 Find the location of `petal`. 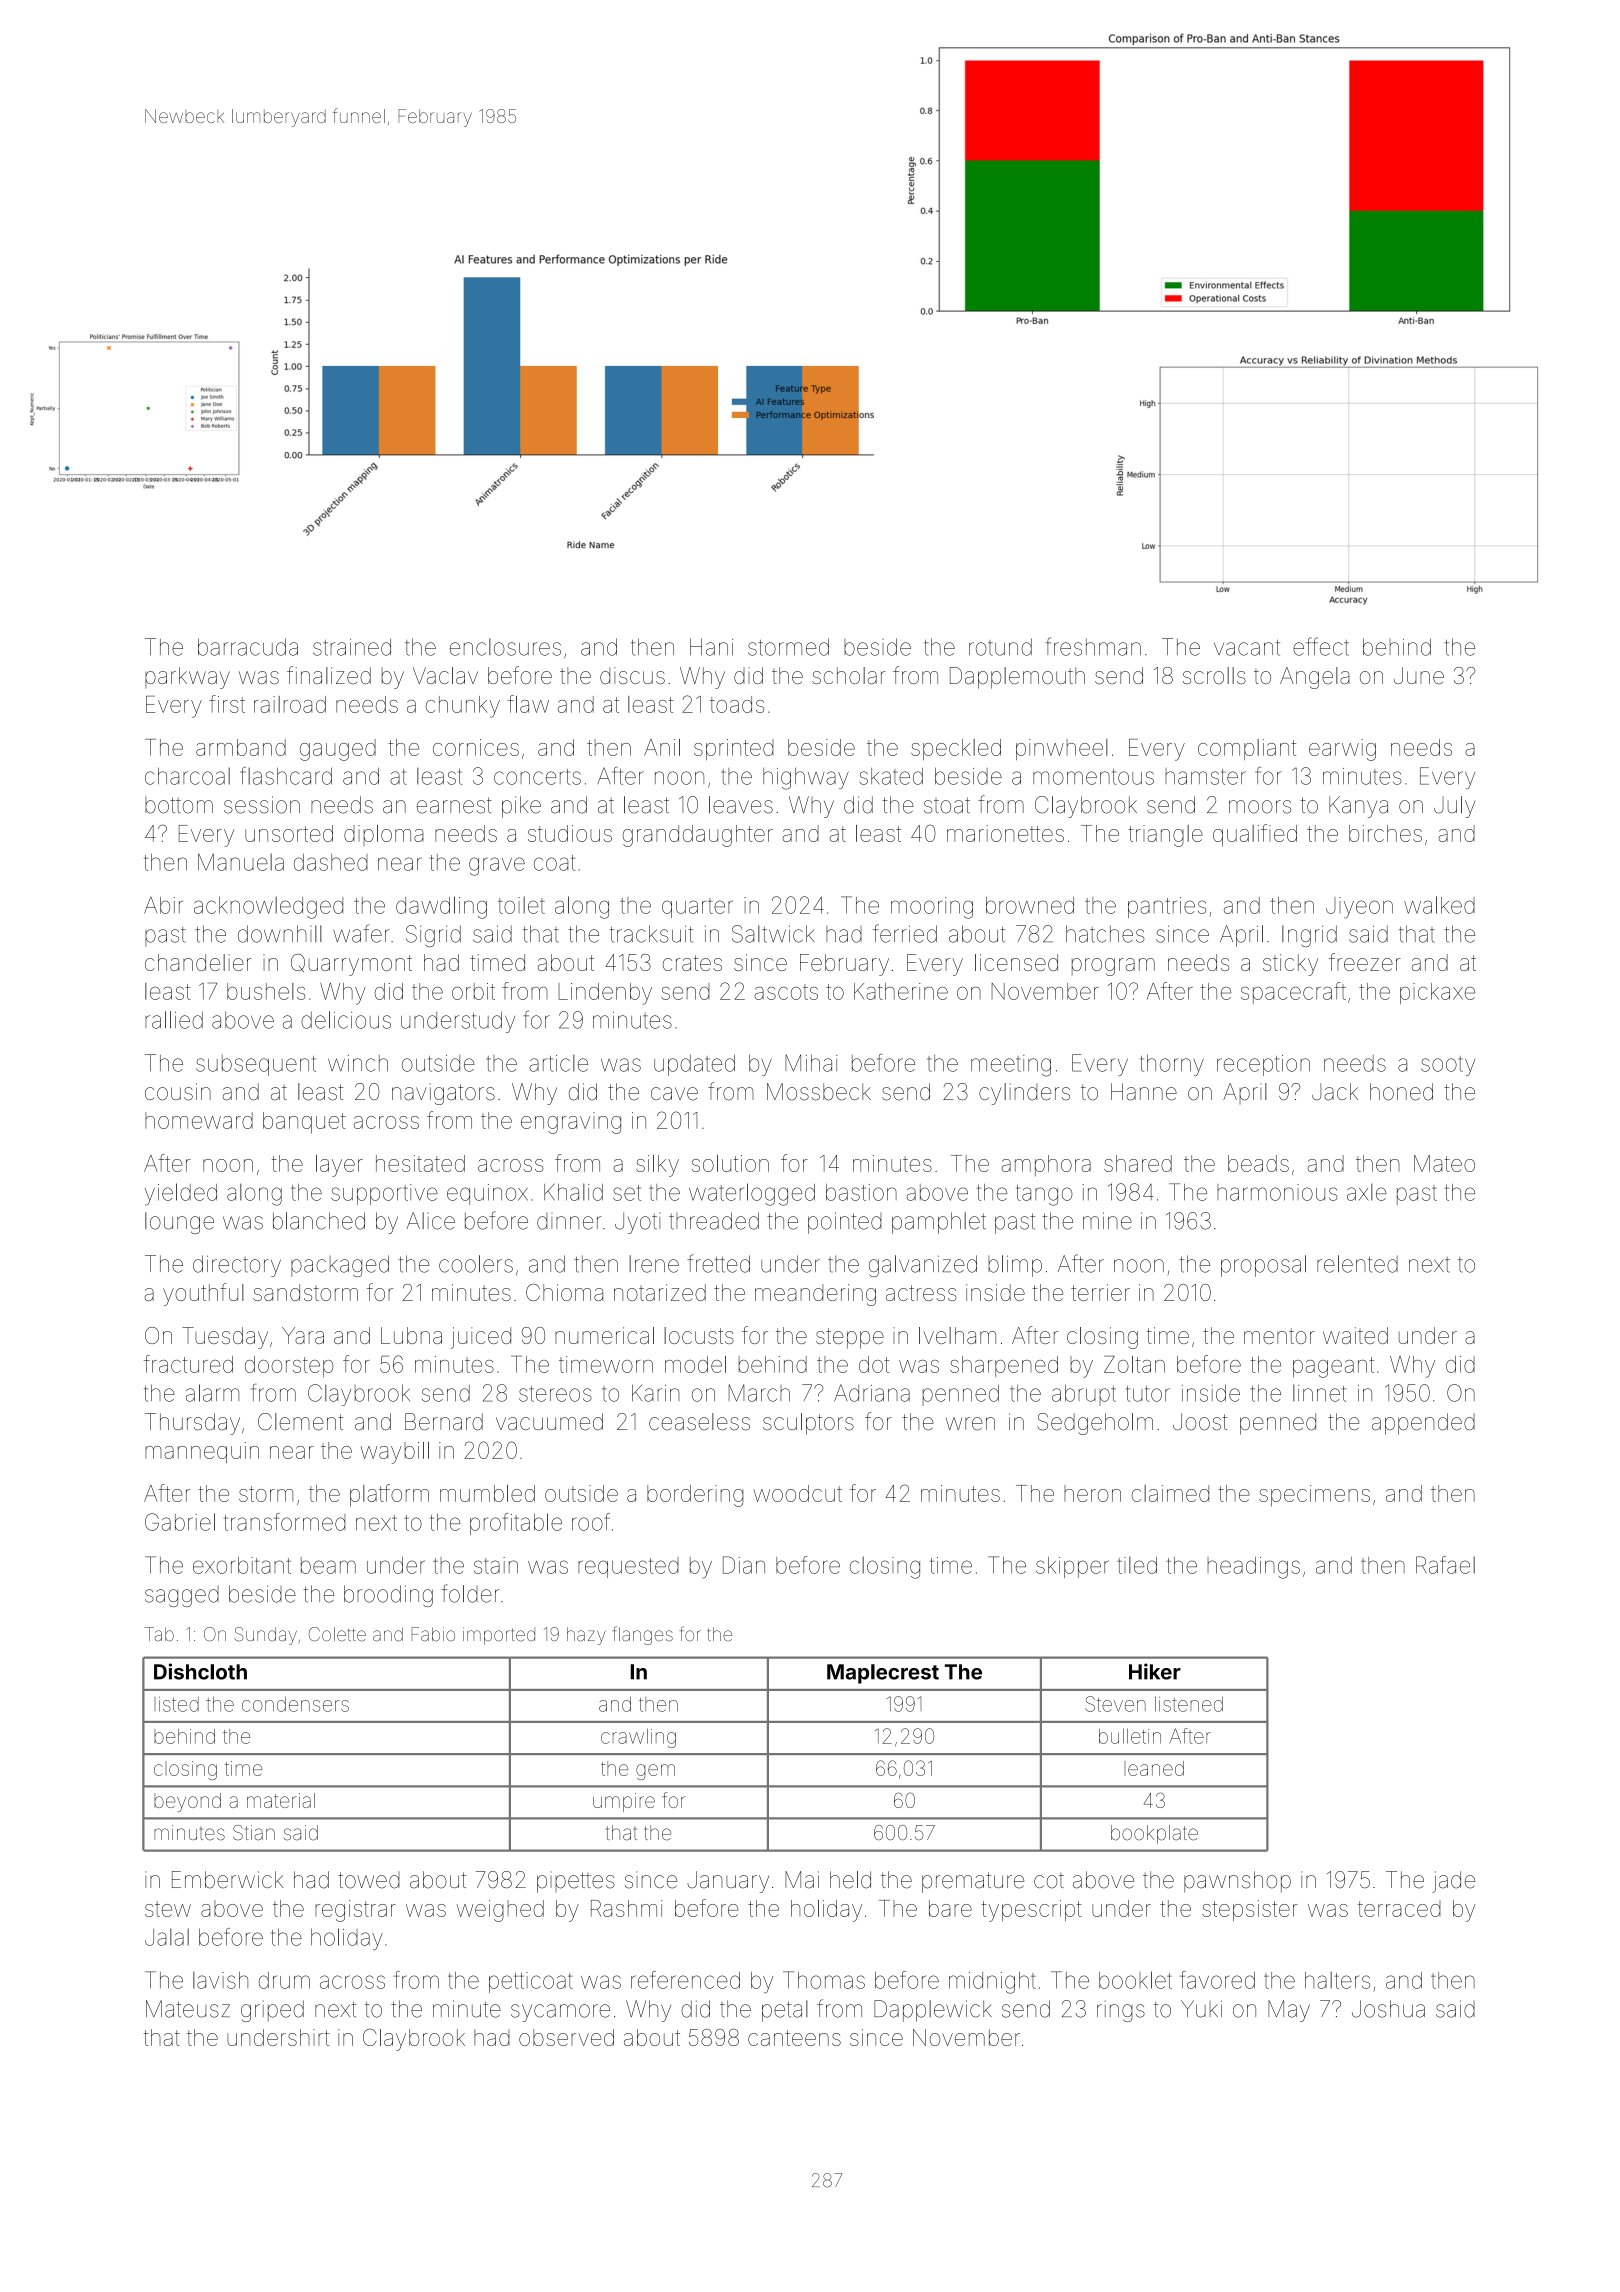

petal is located at coordinates (785, 2011).
